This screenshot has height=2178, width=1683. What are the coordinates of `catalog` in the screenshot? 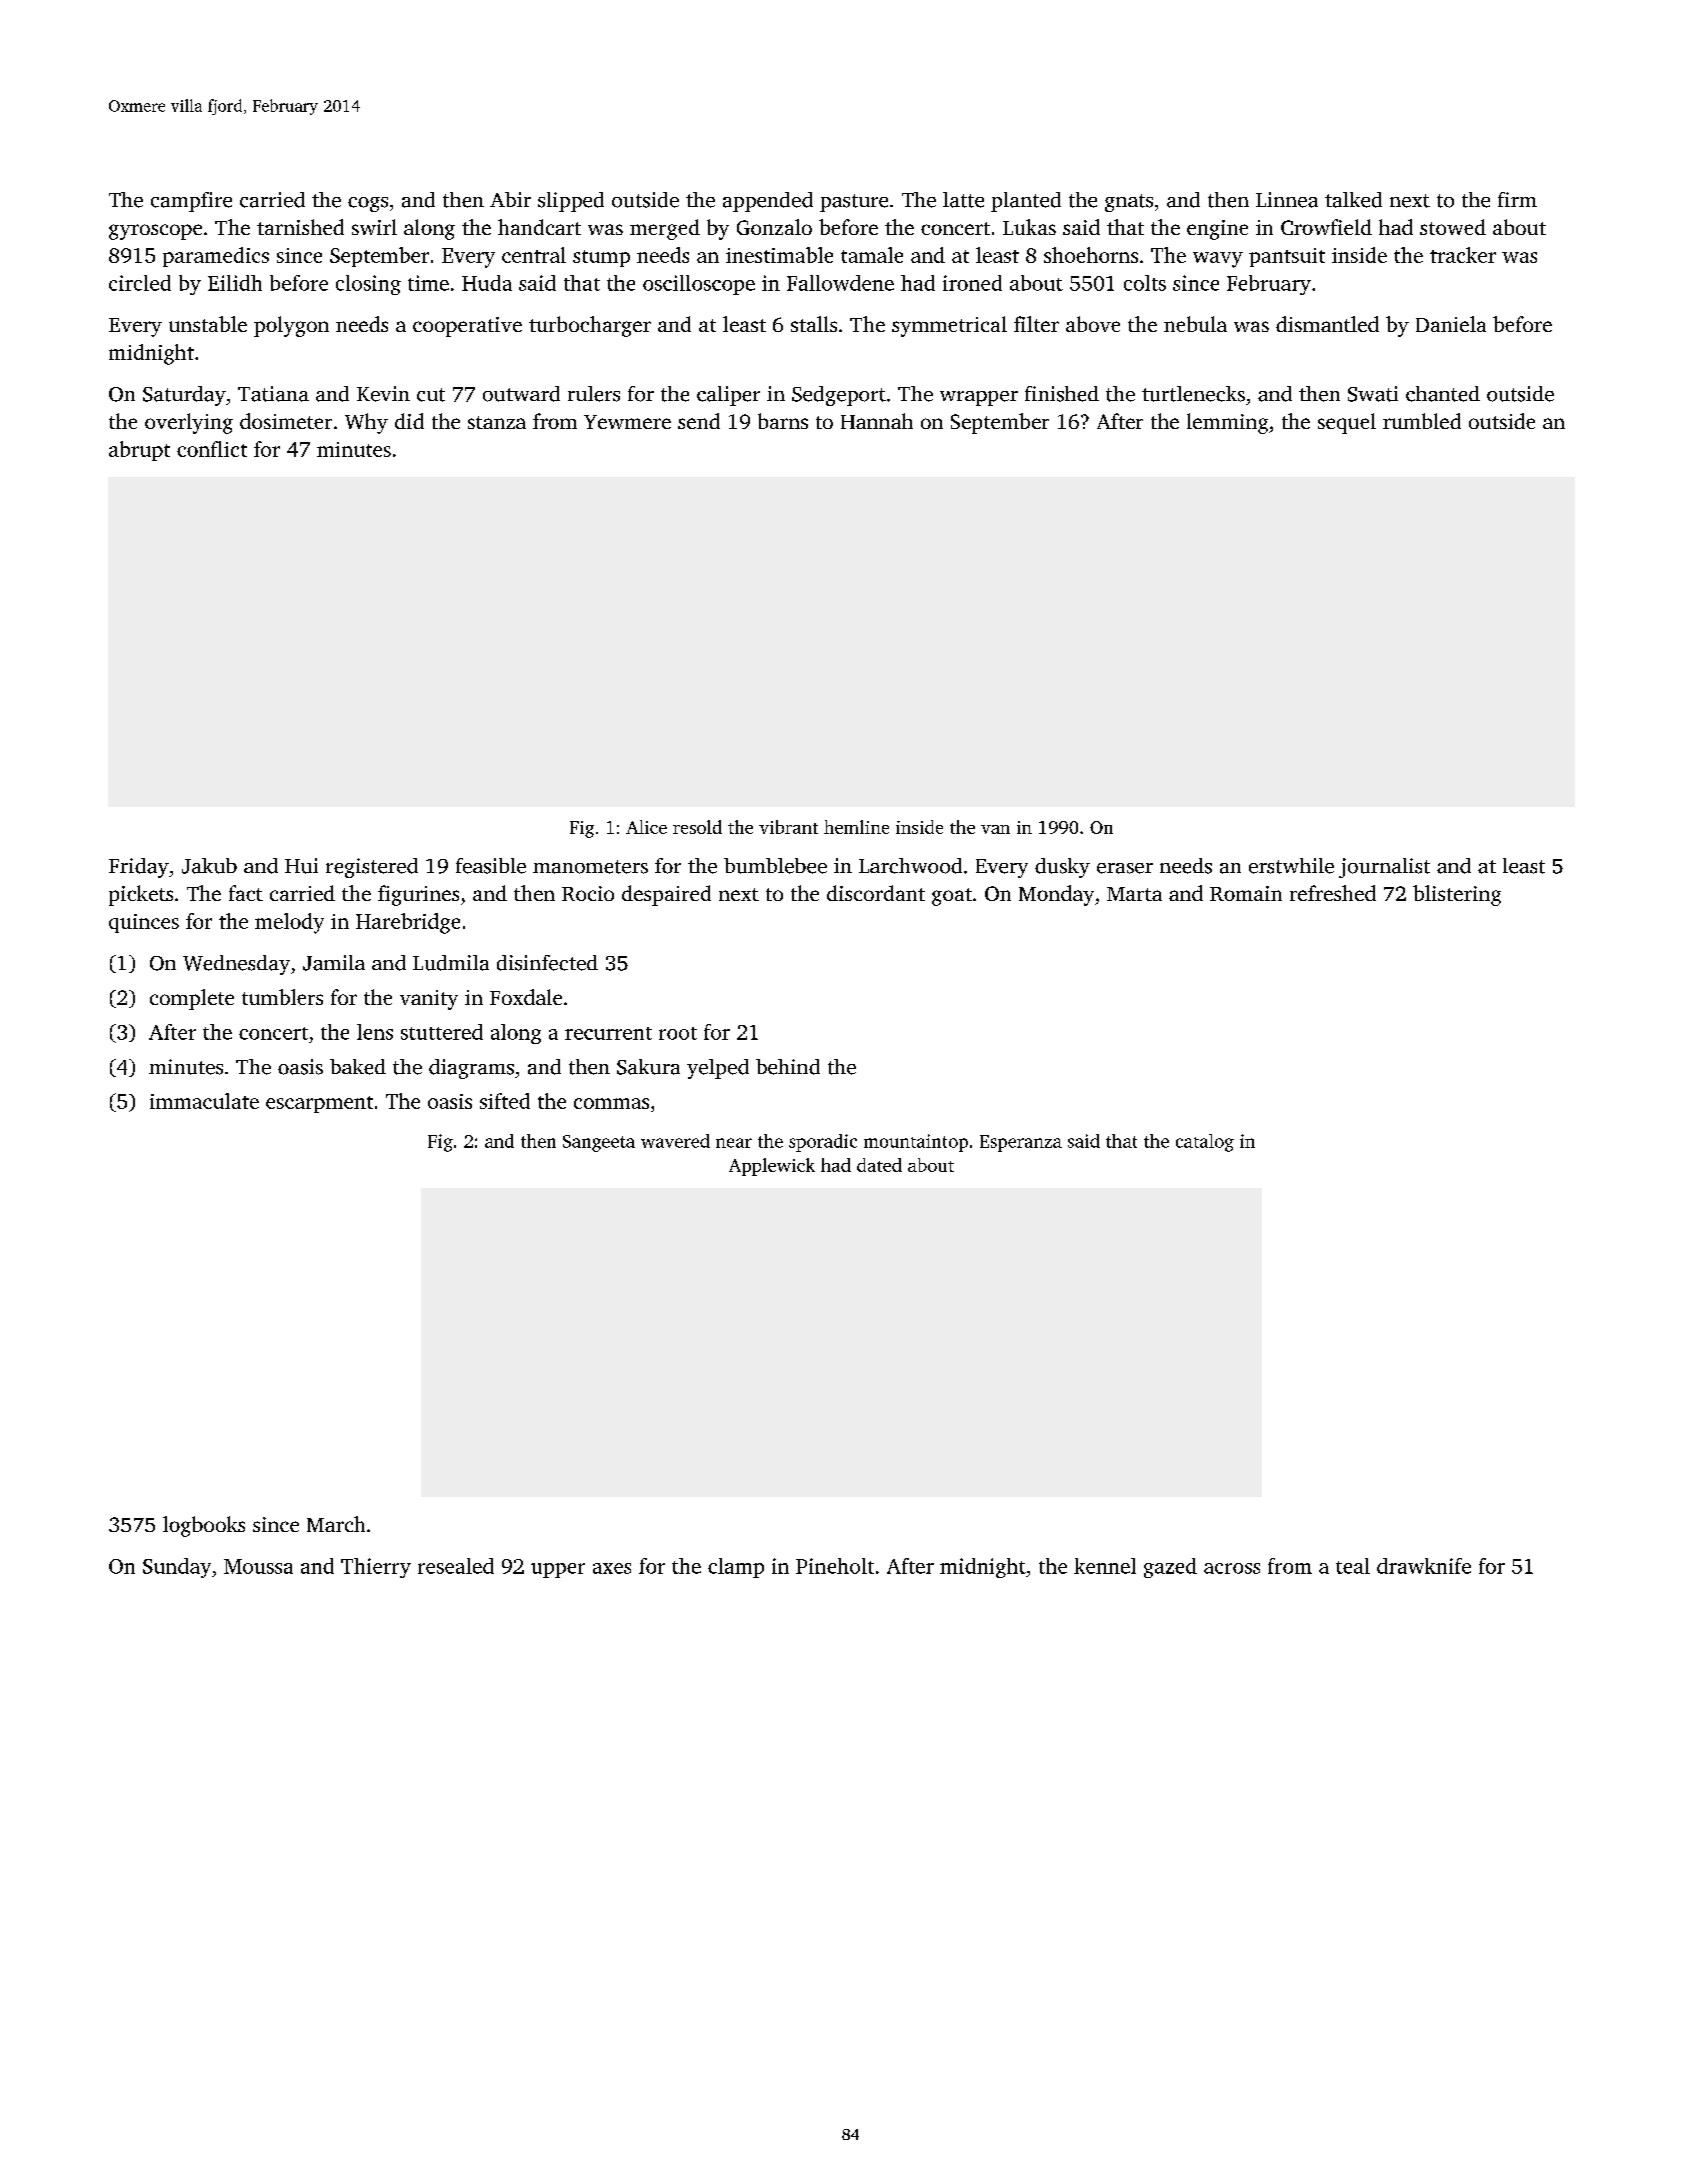 It's located at (1205, 1143).
